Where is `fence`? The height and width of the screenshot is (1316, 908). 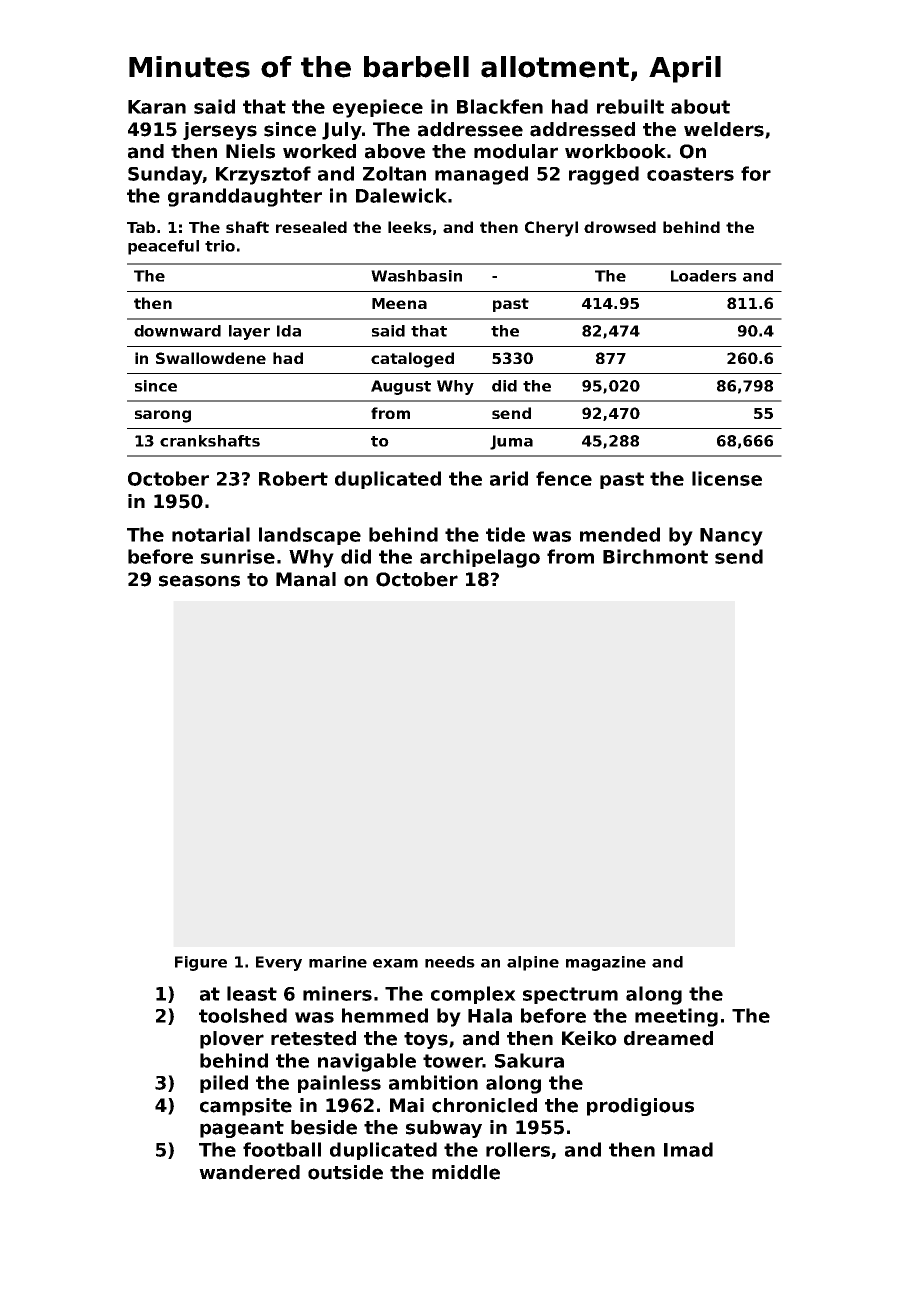
fence is located at coordinates (564, 478).
